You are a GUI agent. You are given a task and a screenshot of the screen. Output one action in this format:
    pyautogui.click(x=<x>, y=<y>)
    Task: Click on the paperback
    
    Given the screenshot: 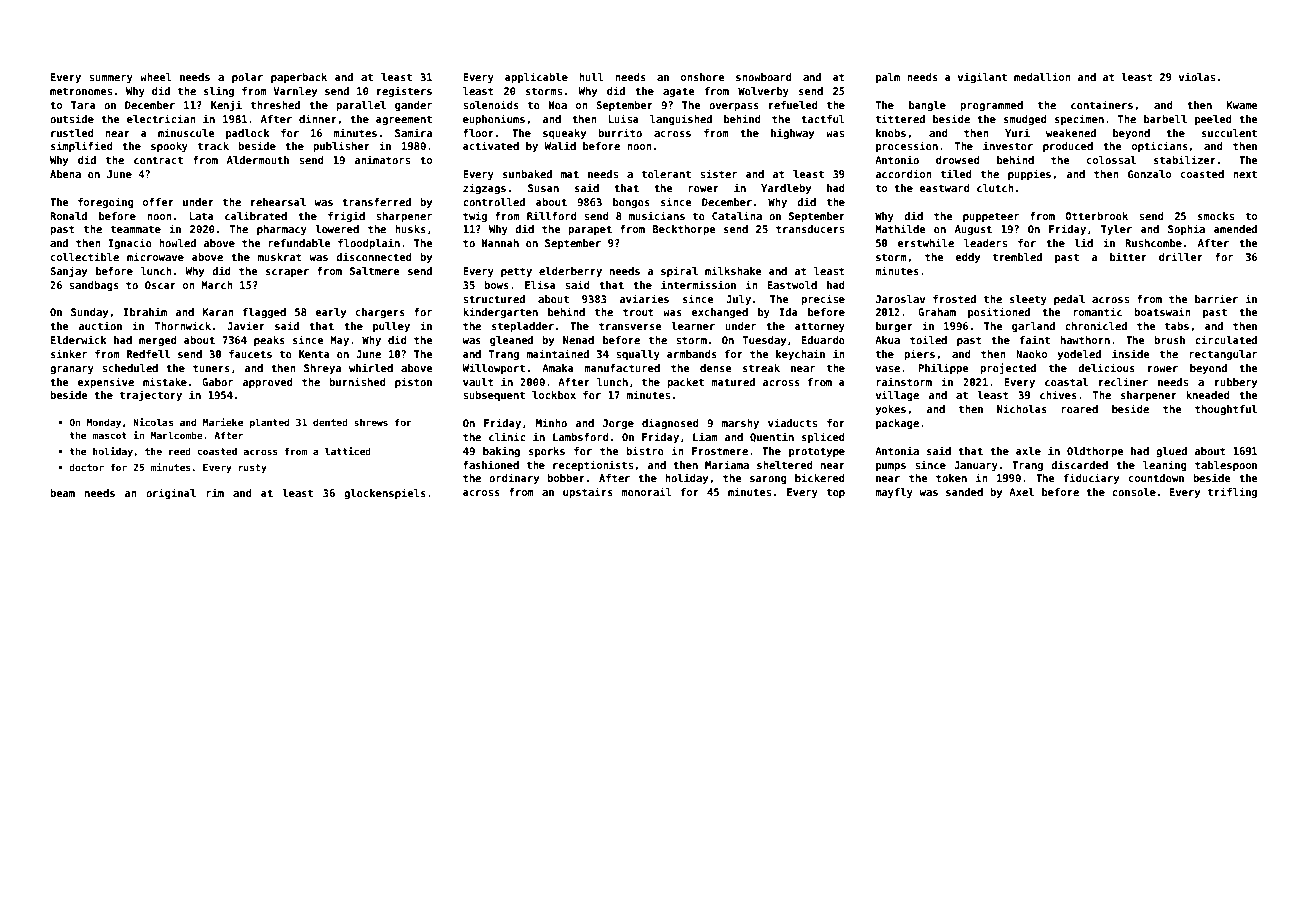 What is the action you would take?
    pyautogui.click(x=299, y=78)
